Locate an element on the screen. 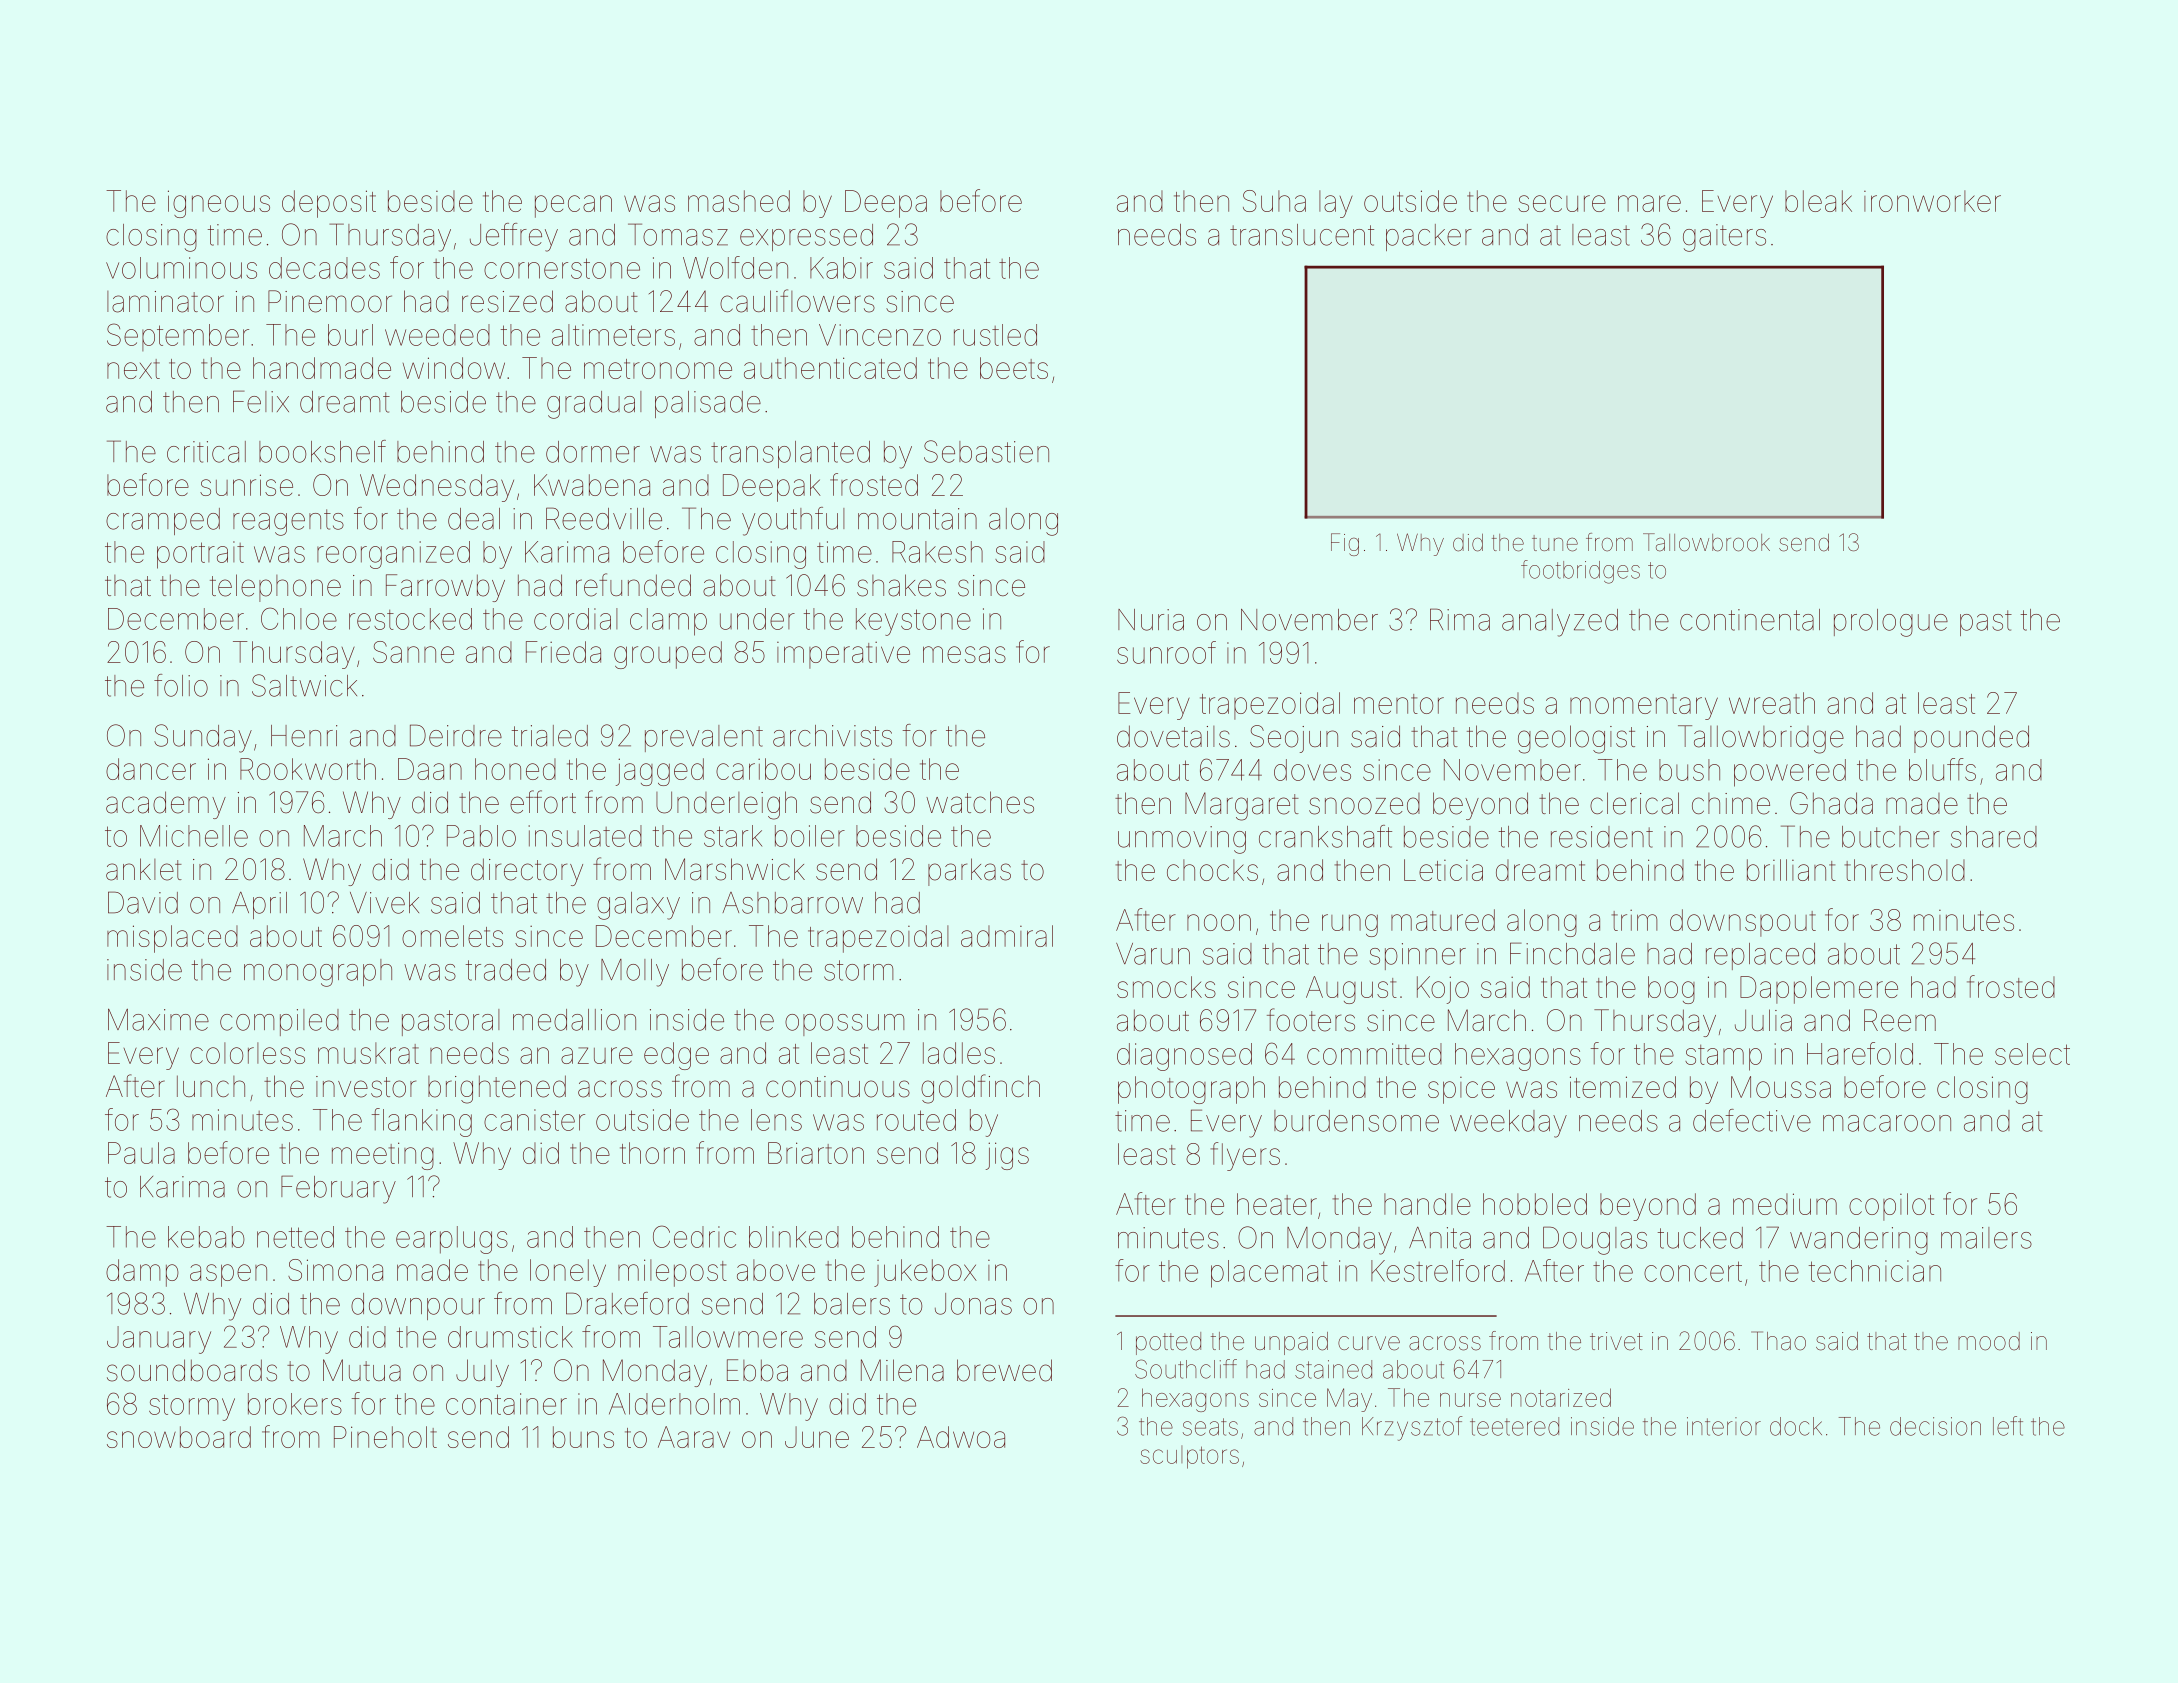 The image size is (2178, 1683). igneous is located at coordinates (219, 204).
